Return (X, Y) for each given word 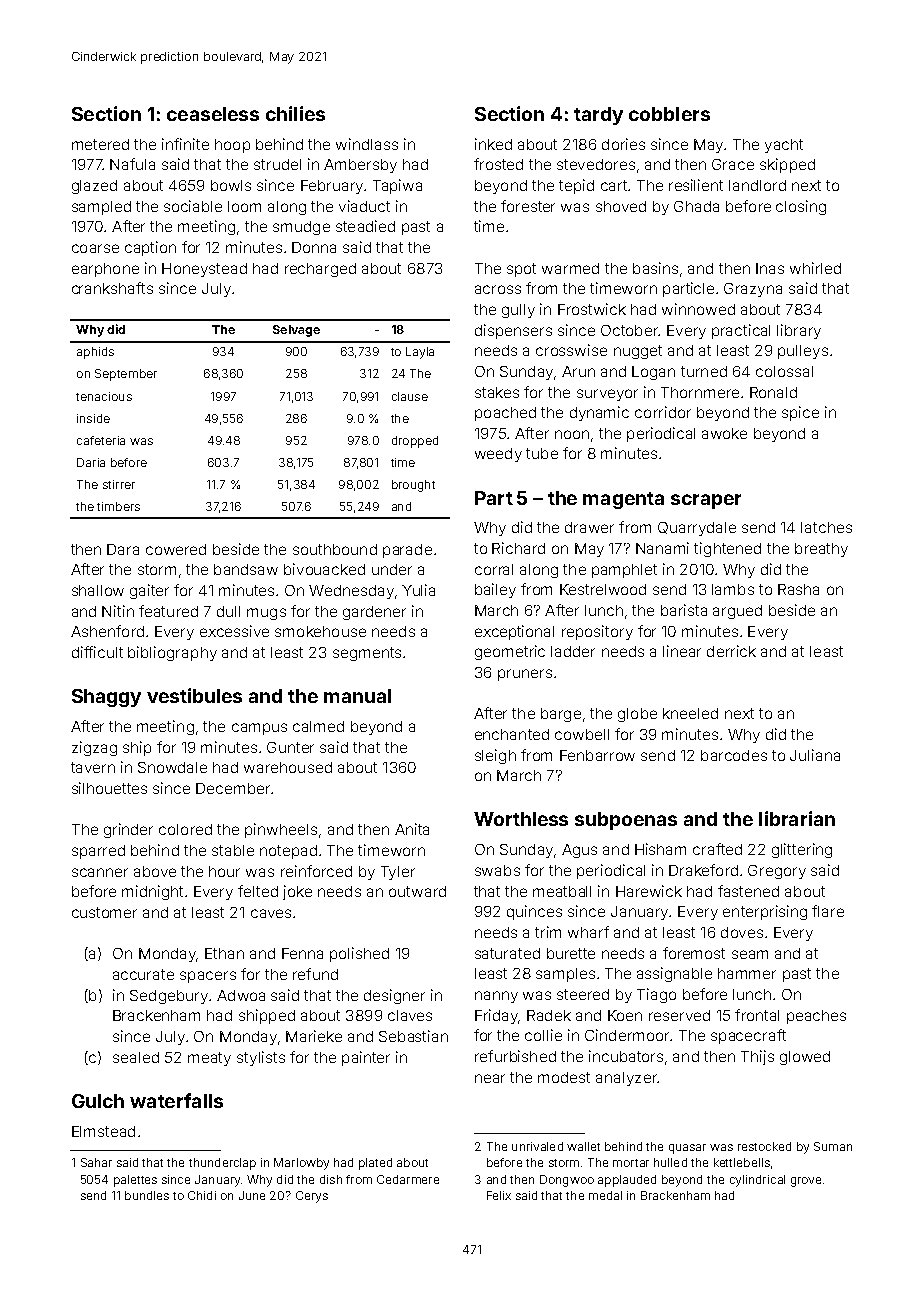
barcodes (734, 755)
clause (410, 396)
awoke (724, 433)
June (252, 1195)
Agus (579, 851)
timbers (118, 506)
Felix (499, 1195)
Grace (733, 164)
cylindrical (757, 1181)
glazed (94, 187)
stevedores (596, 164)
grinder (128, 830)
